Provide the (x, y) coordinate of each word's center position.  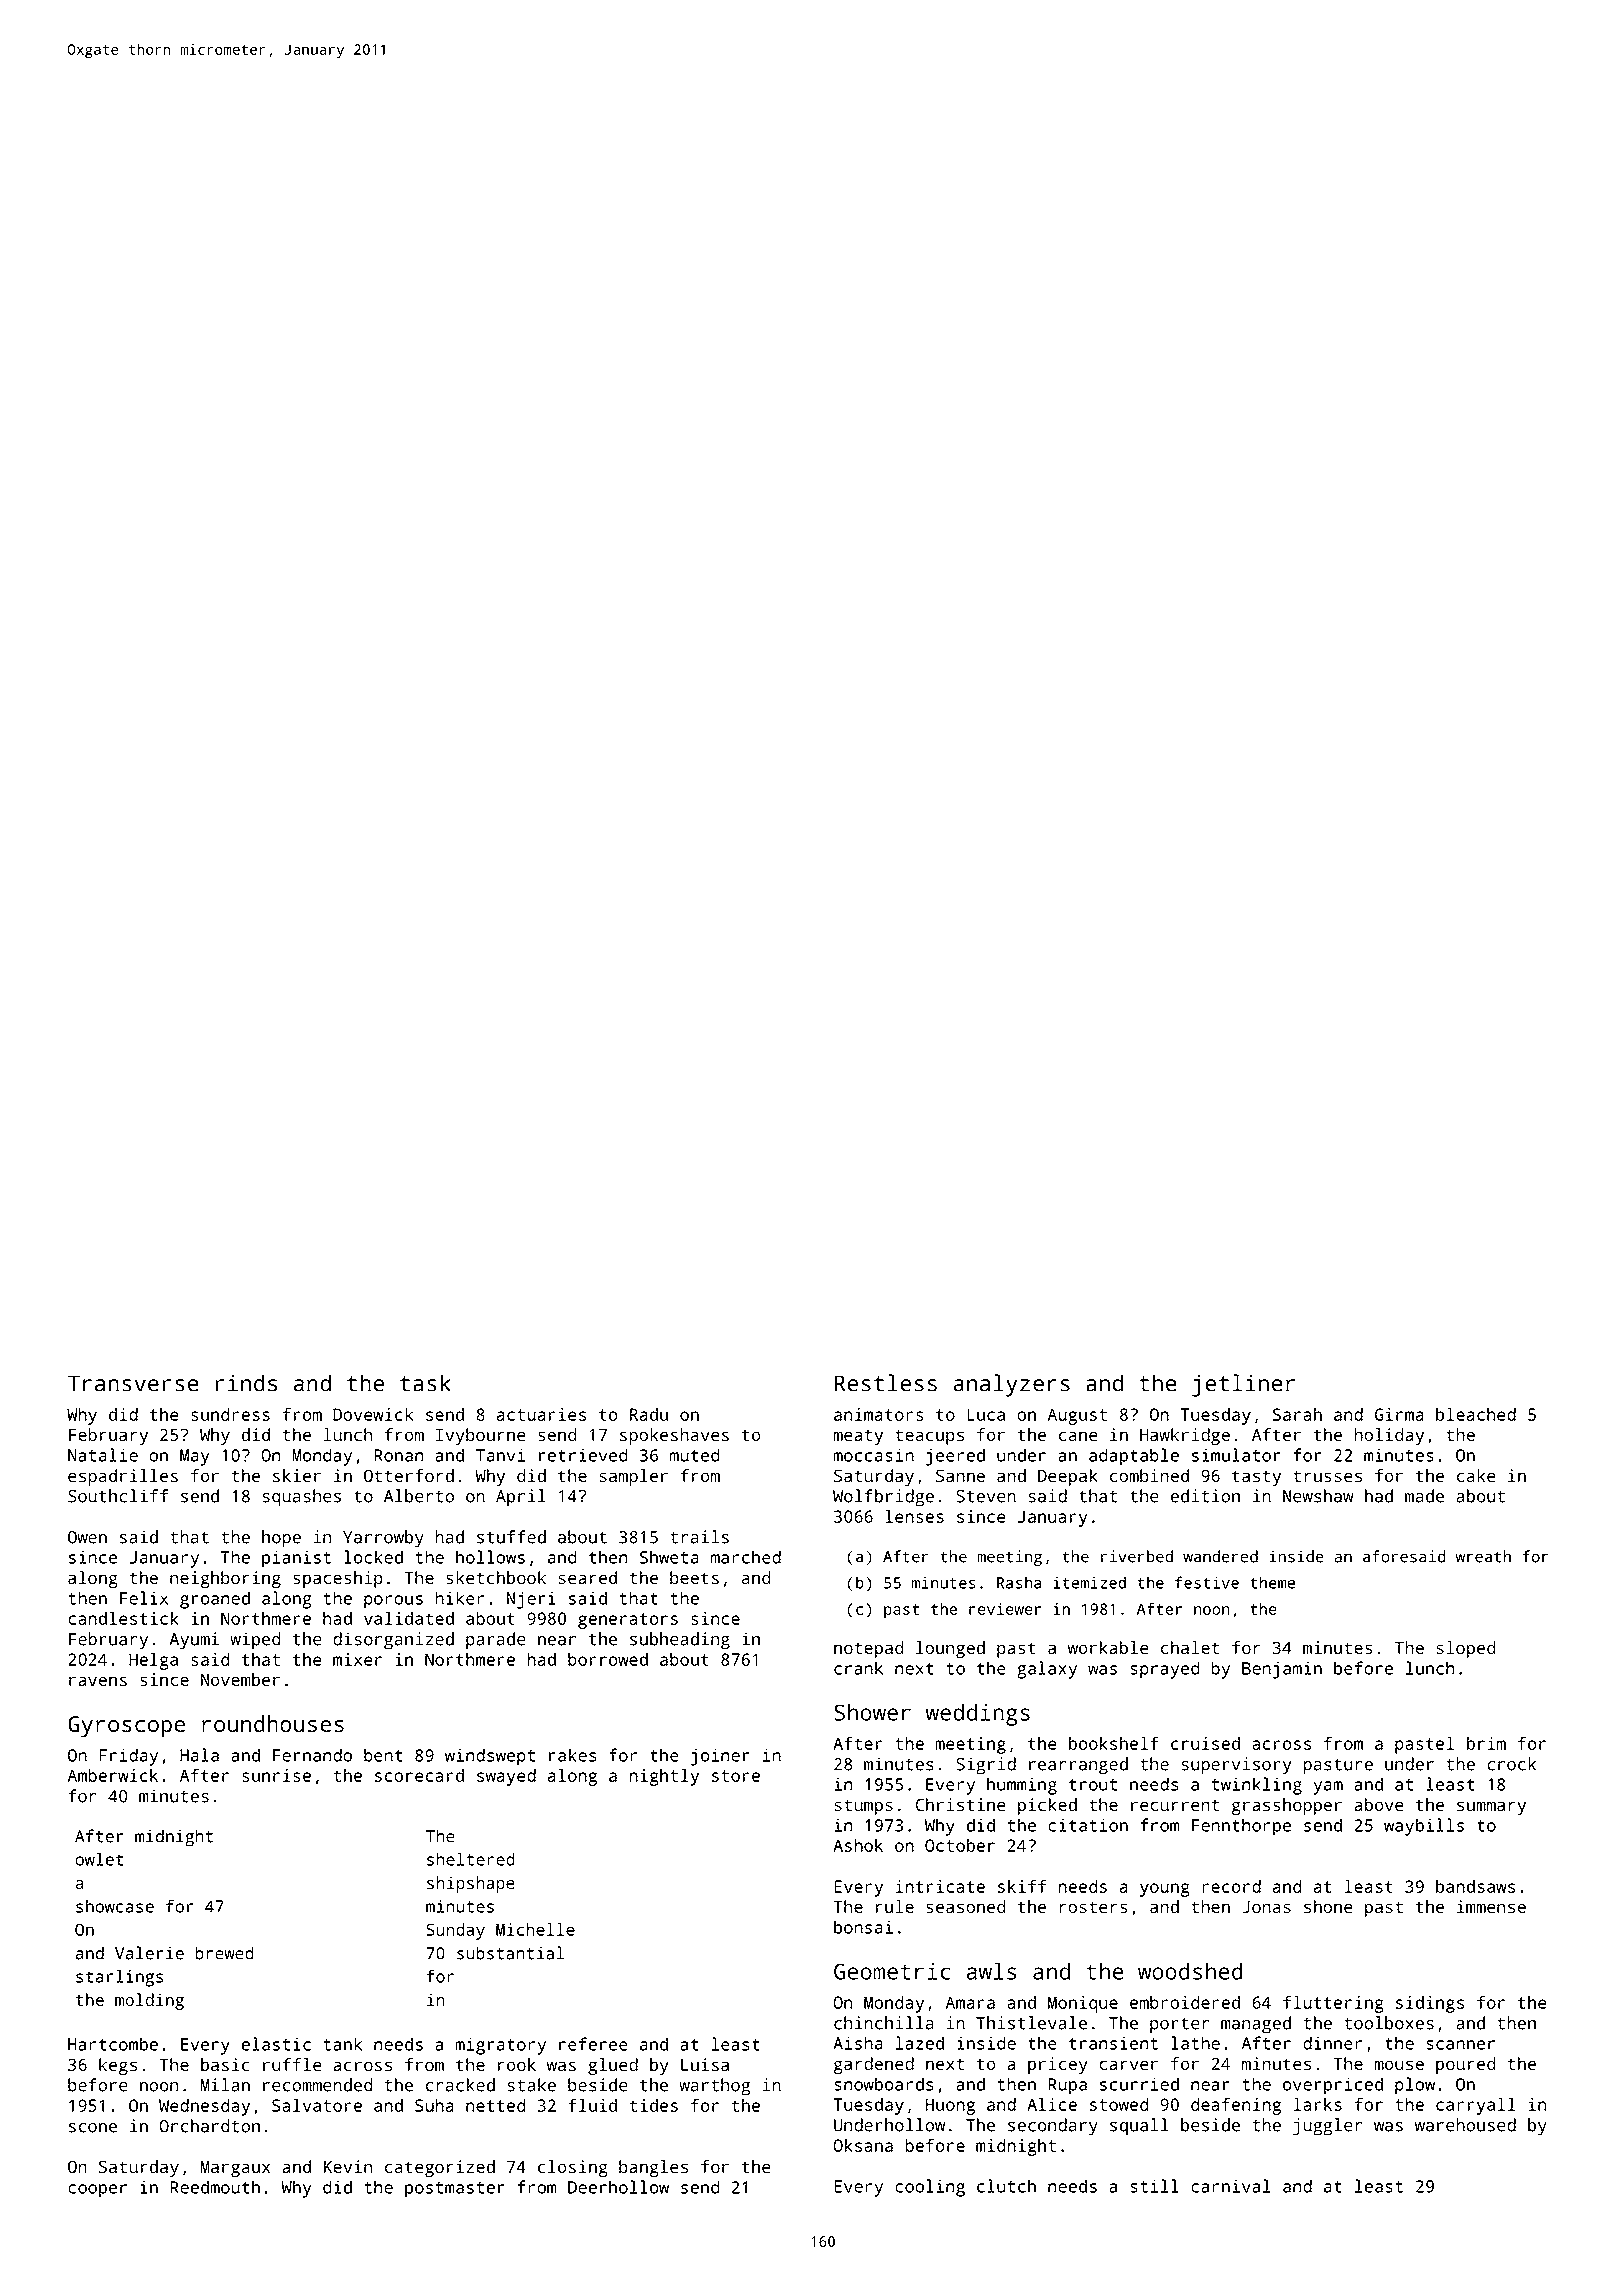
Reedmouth (215, 2187)
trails (699, 1537)
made (1424, 1496)
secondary (1053, 2127)
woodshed (1190, 1971)
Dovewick (373, 1414)
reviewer (1005, 1609)
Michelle (535, 1929)
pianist (296, 1559)
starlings (119, 1978)
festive (1207, 1582)
